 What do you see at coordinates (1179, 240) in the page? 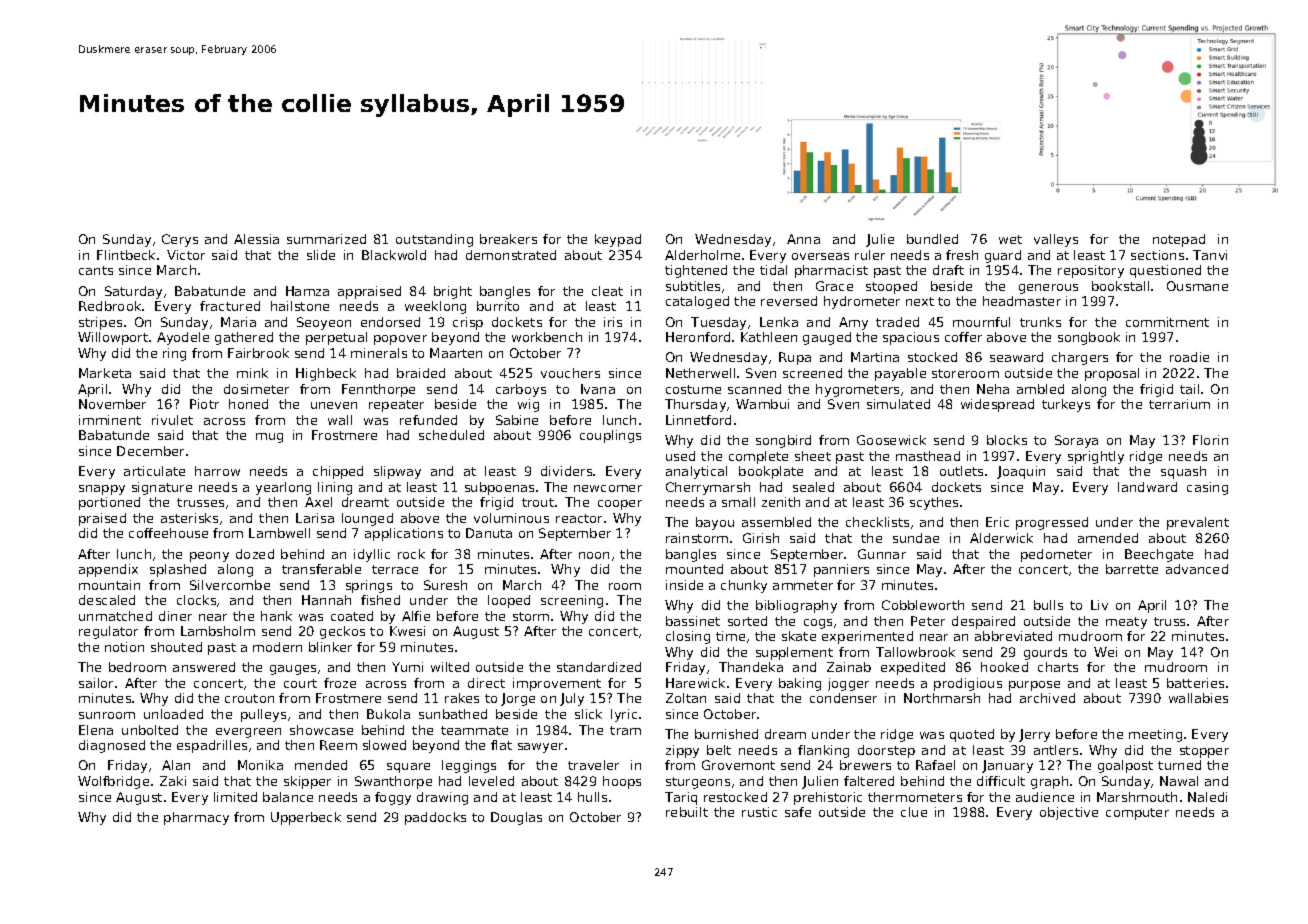
I see `notepad` at bounding box center [1179, 240].
